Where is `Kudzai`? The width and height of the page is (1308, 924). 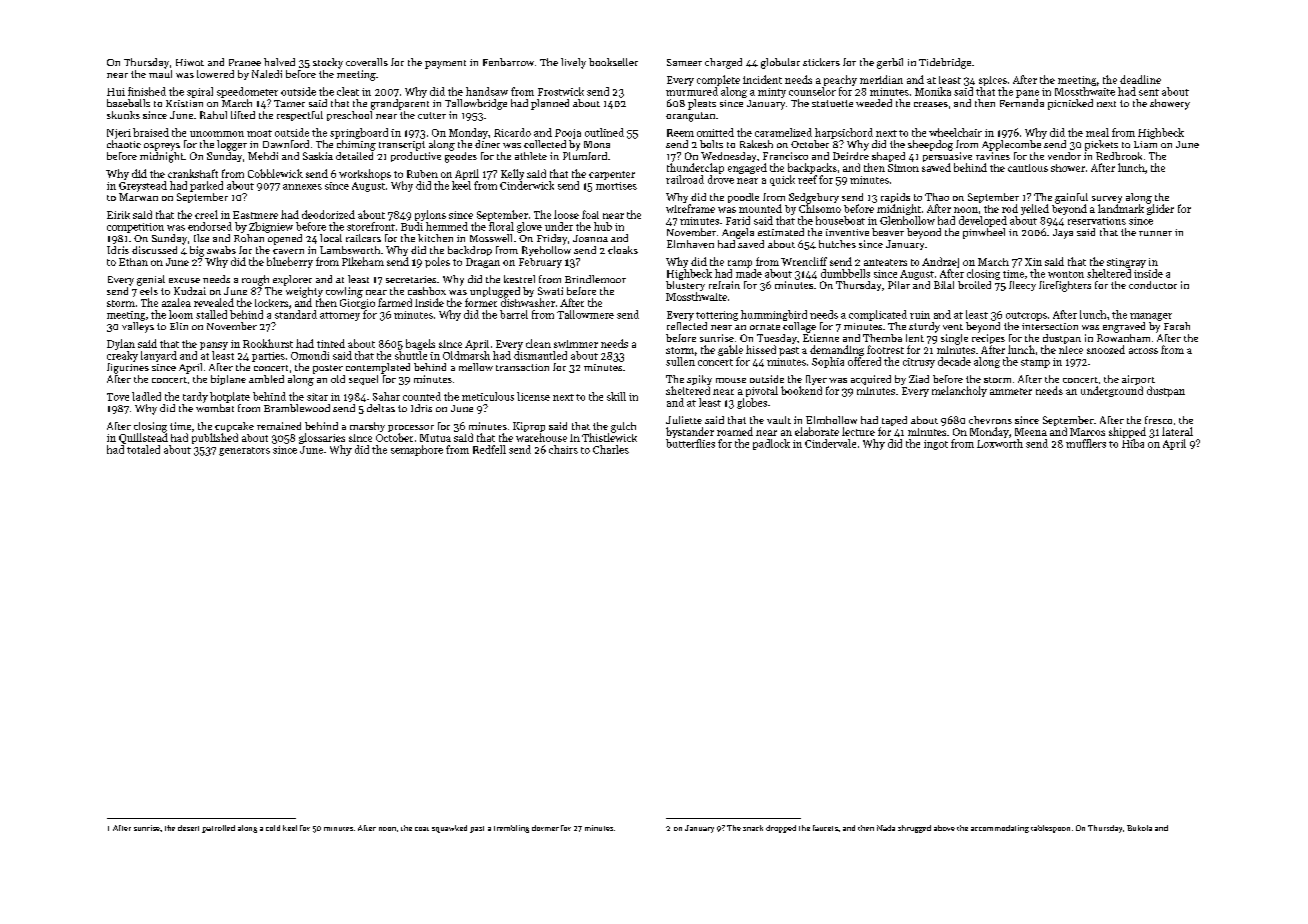 Kudzai is located at coordinates (190, 291).
